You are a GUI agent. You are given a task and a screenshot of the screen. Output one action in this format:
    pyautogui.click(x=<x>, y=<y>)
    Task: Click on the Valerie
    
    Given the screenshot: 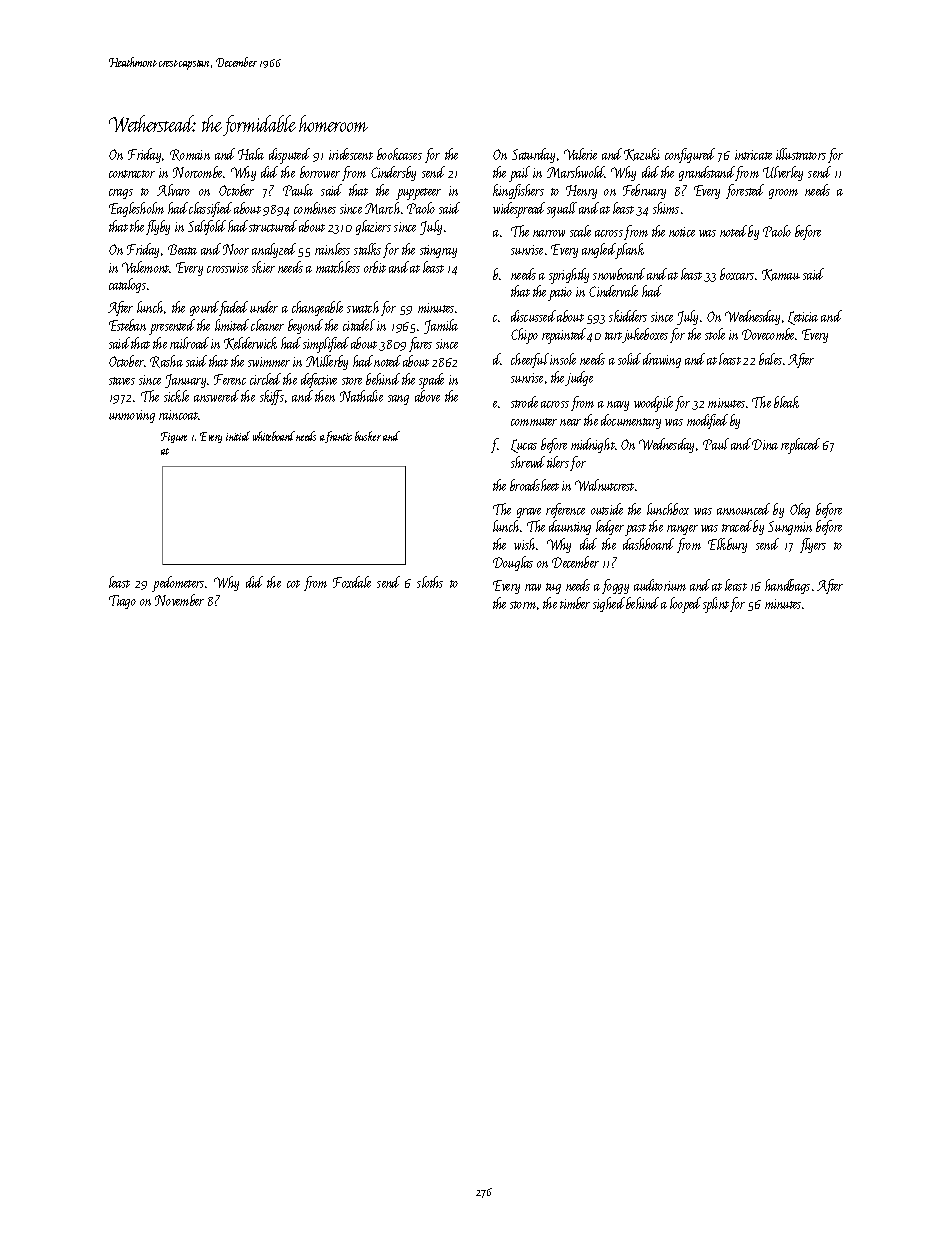 What is the action you would take?
    pyautogui.click(x=580, y=154)
